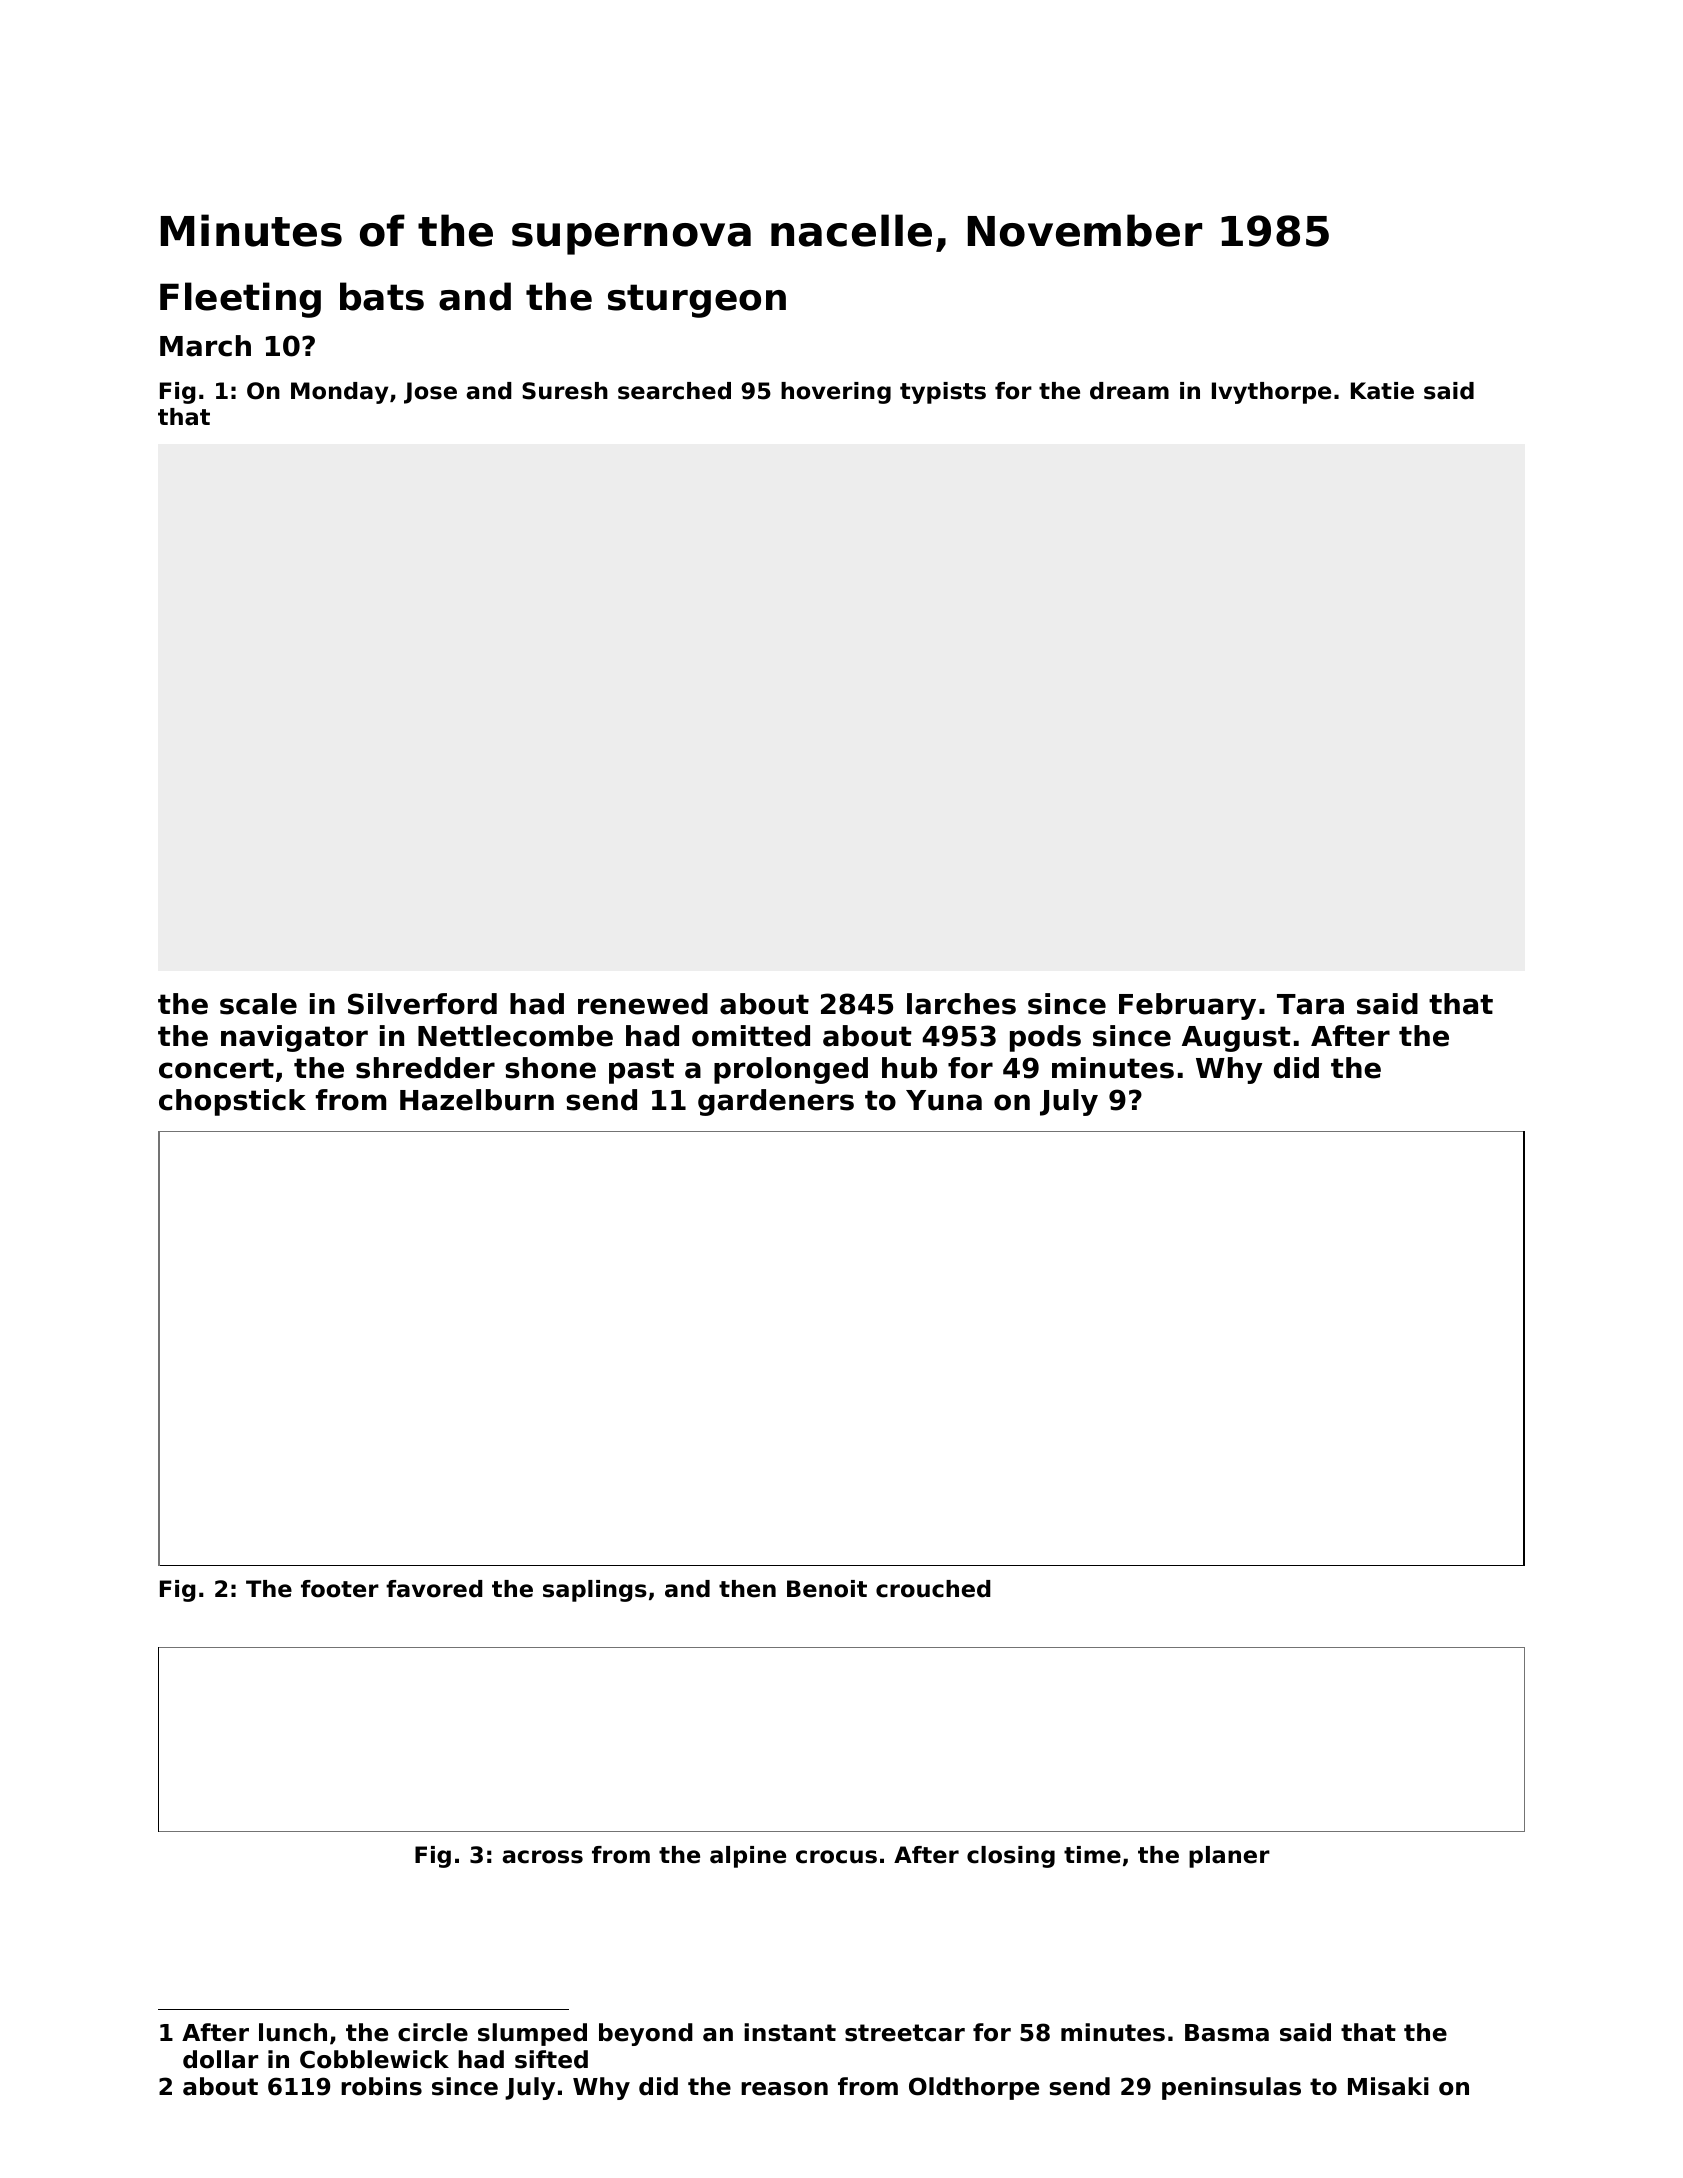 The width and height of the screenshot is (1683, 2178). Describe the element at coordinates (748, 1857) in the screenshot. I see `alpine` at that location.
